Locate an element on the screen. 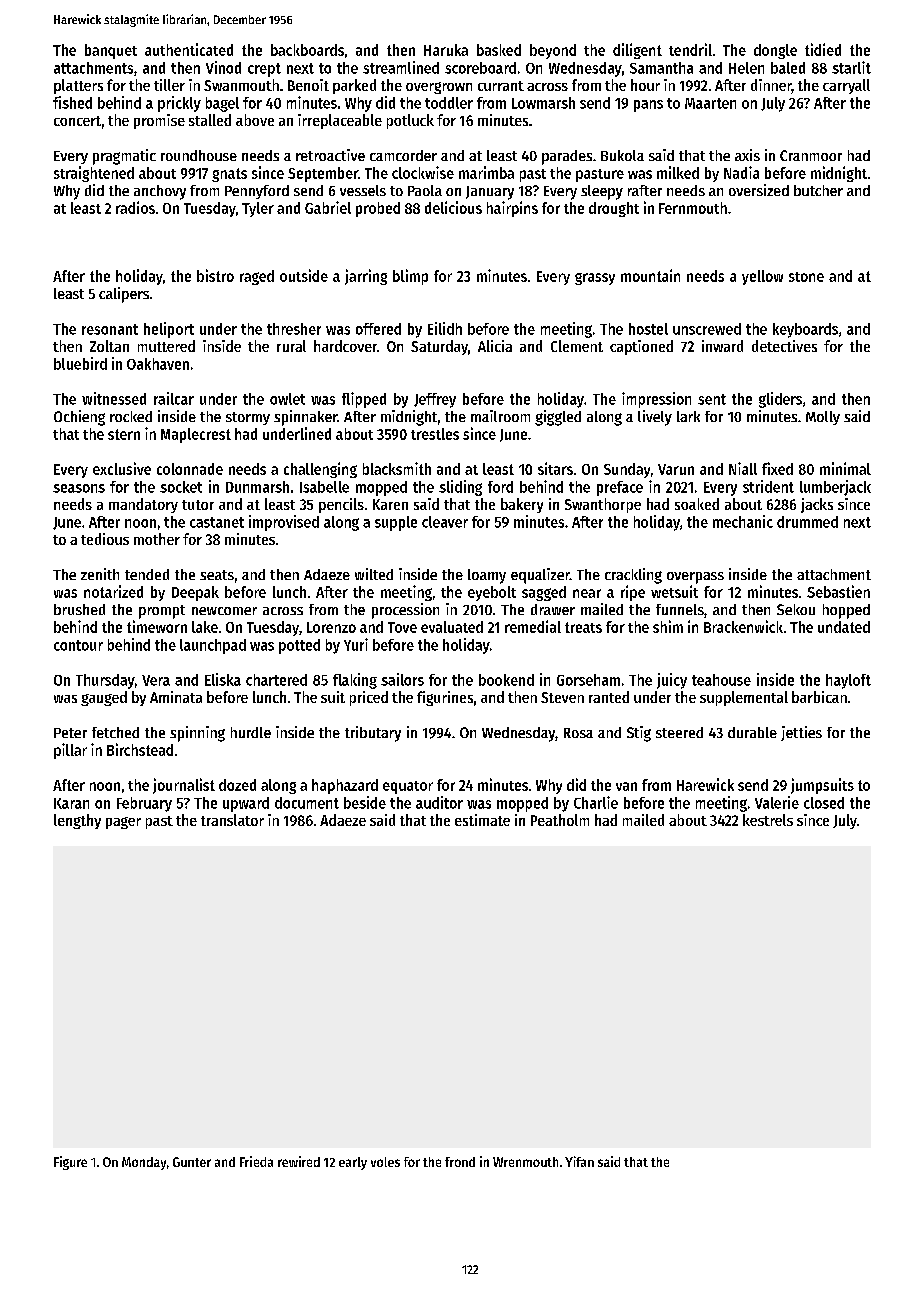 Image resolution: width=924 pixels, height=1308 pixels. bakery is located at coordinates (522, 505).
